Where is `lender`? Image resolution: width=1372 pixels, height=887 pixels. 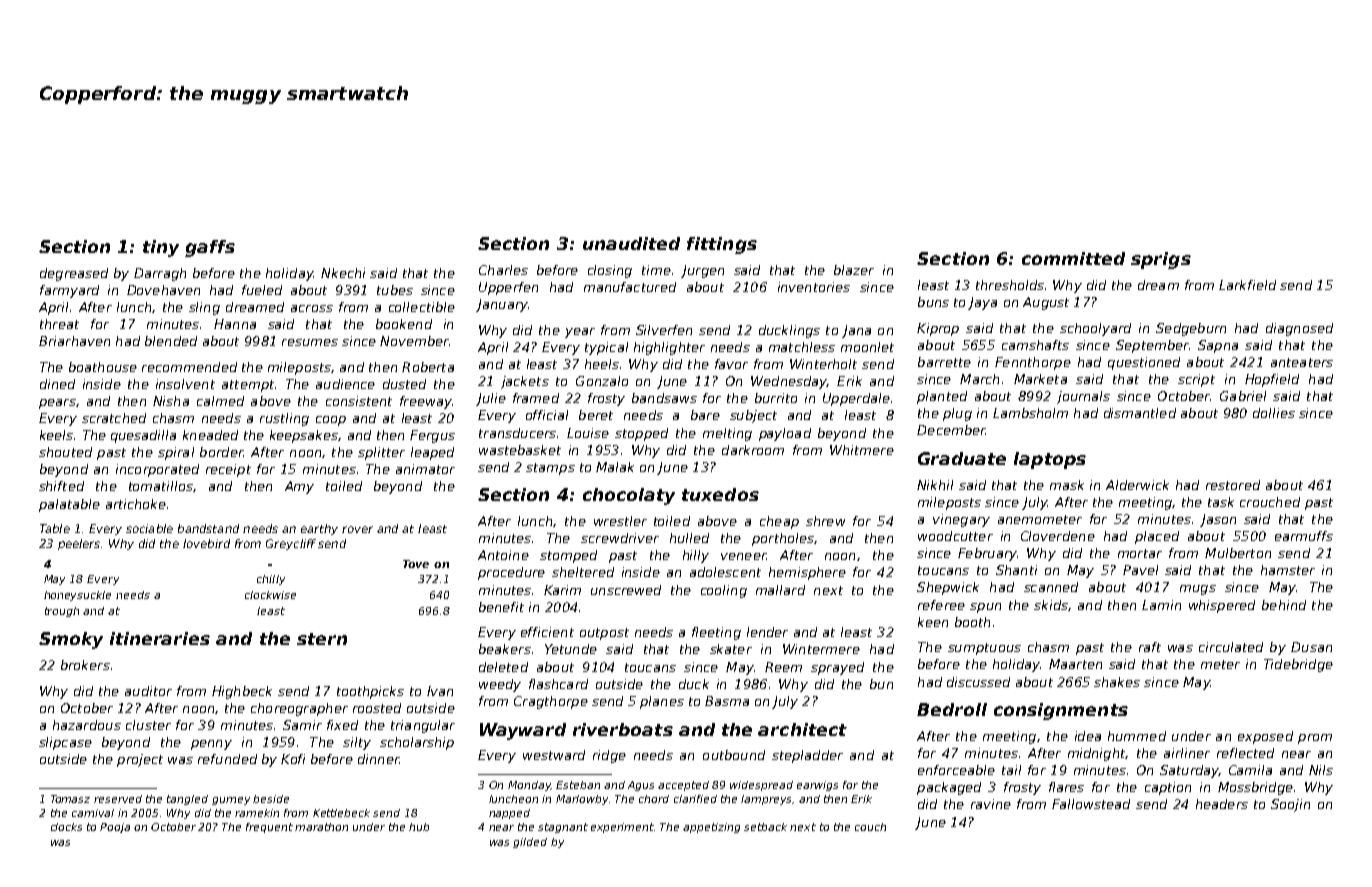 lender is located at coordinates (767, 632).
